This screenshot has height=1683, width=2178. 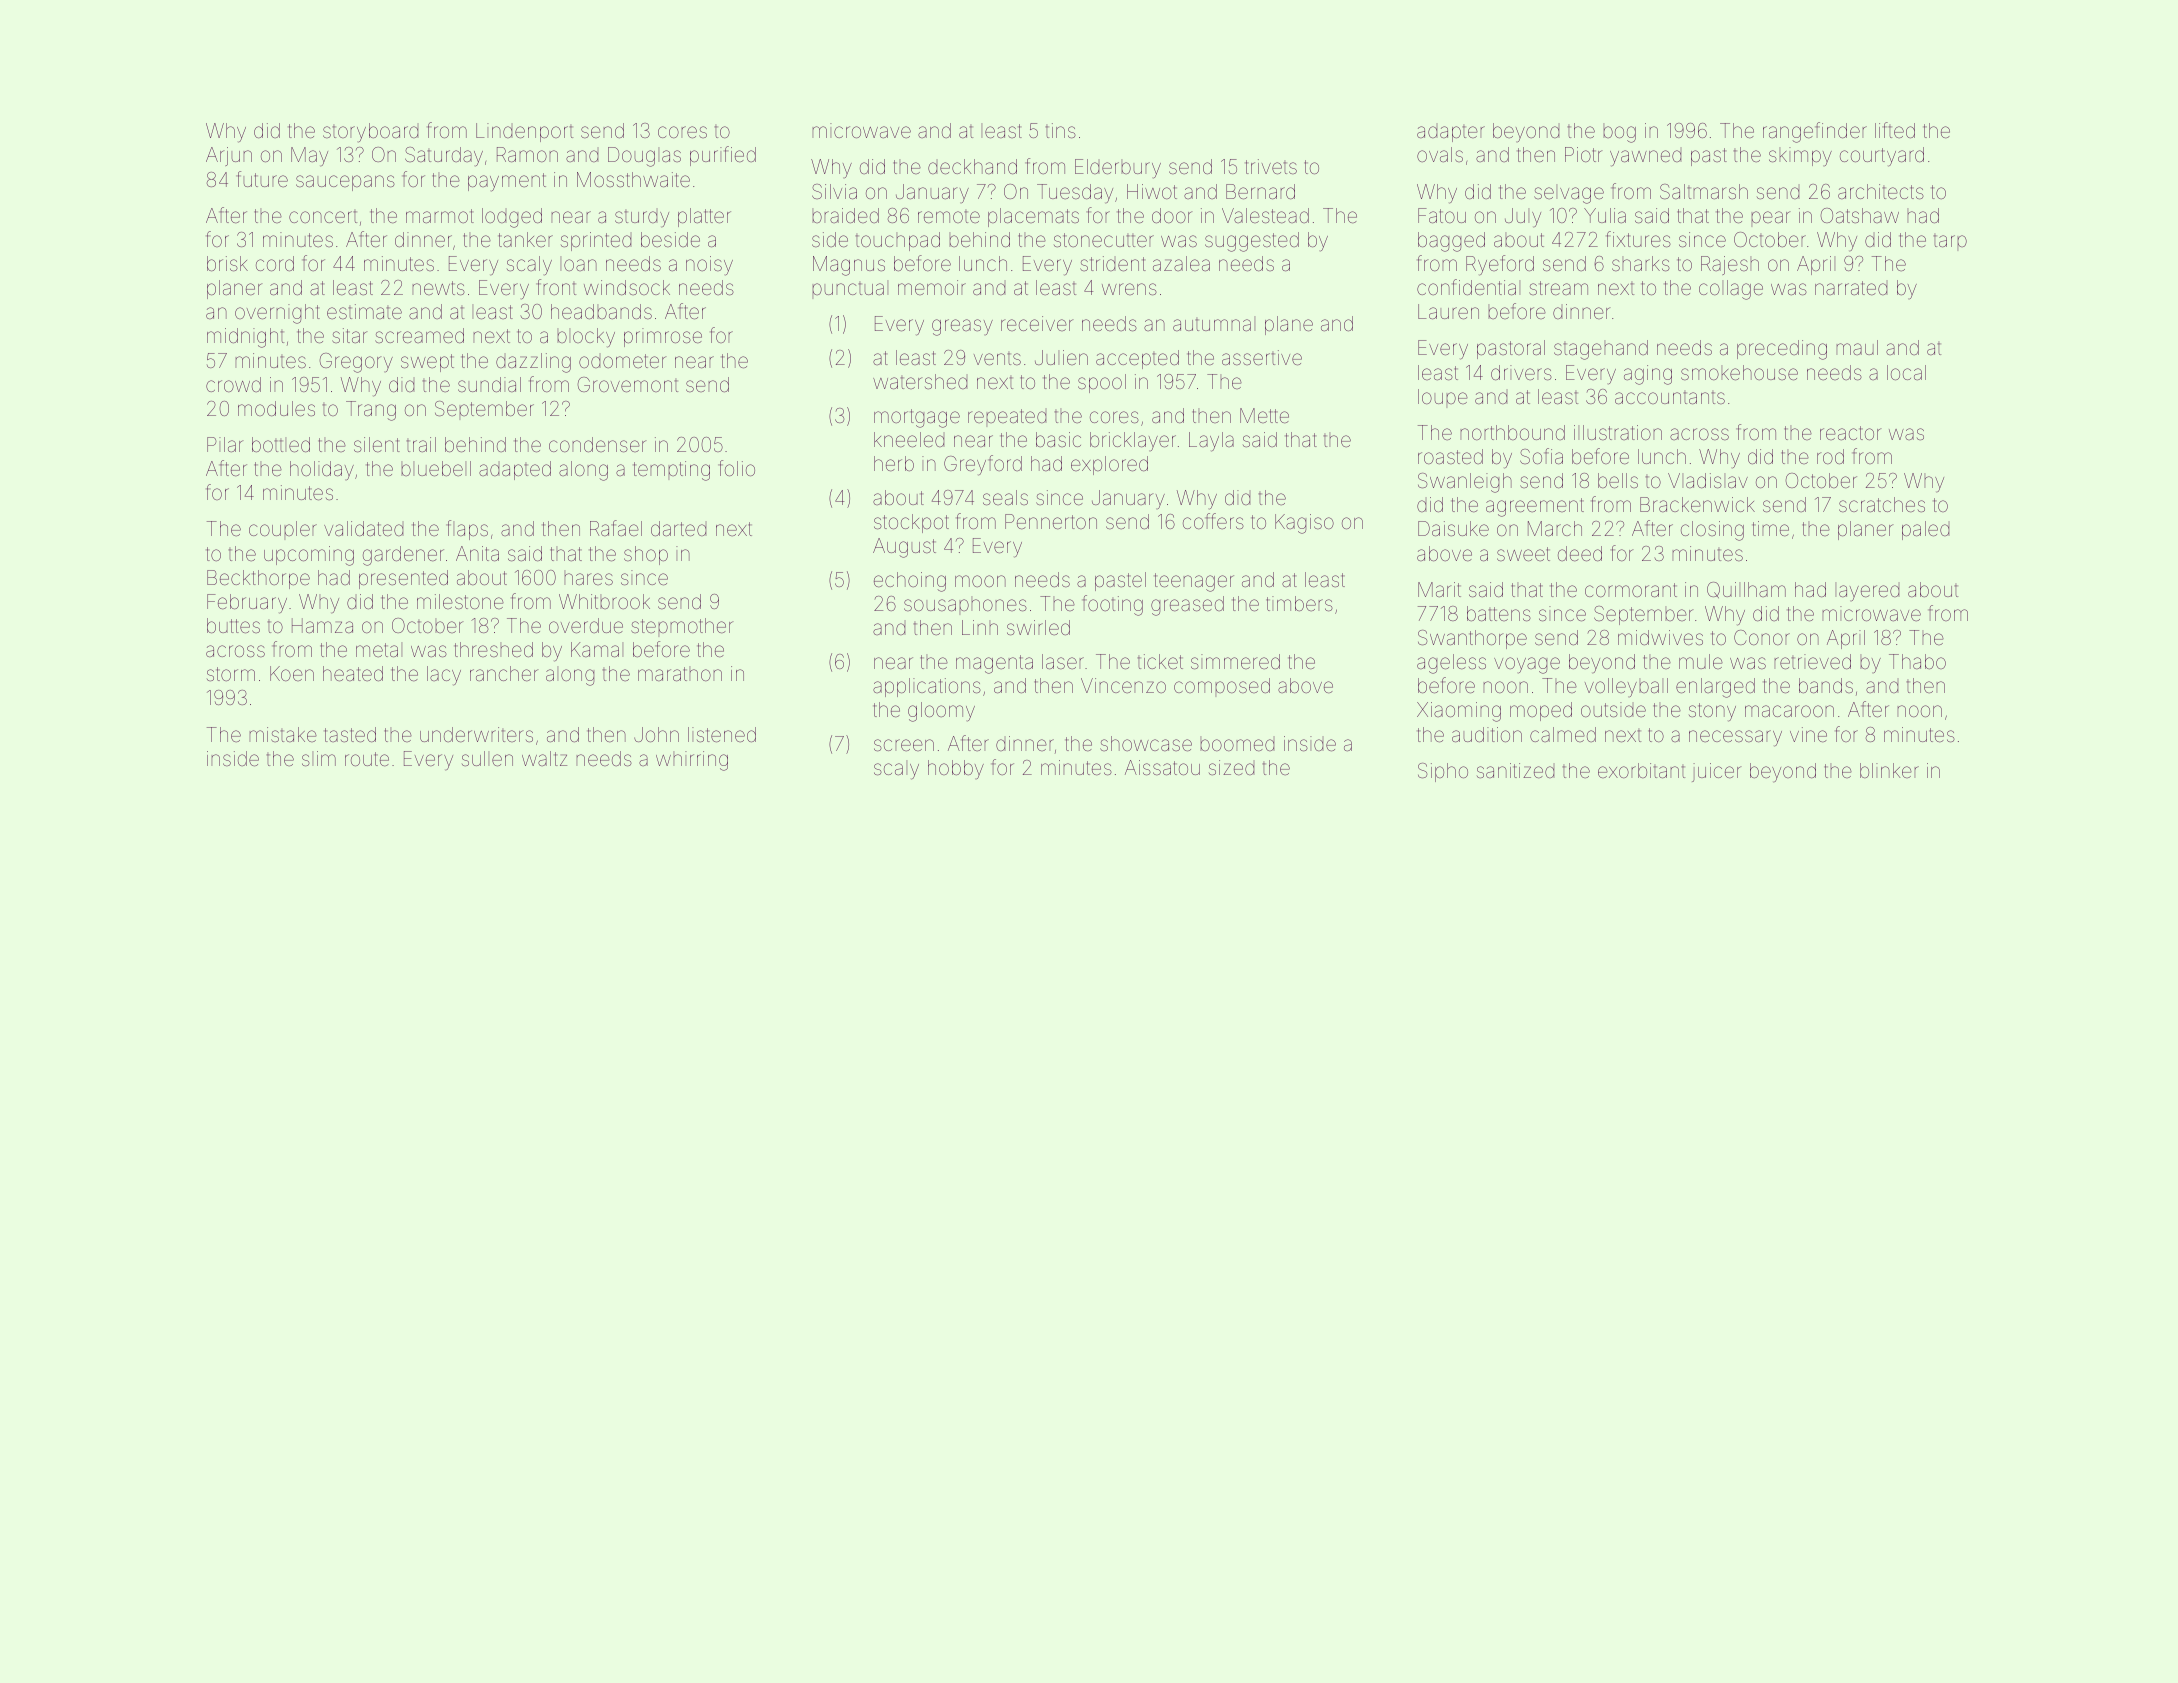 I want to click on Whitbrook, so click(x=604, y=601).
